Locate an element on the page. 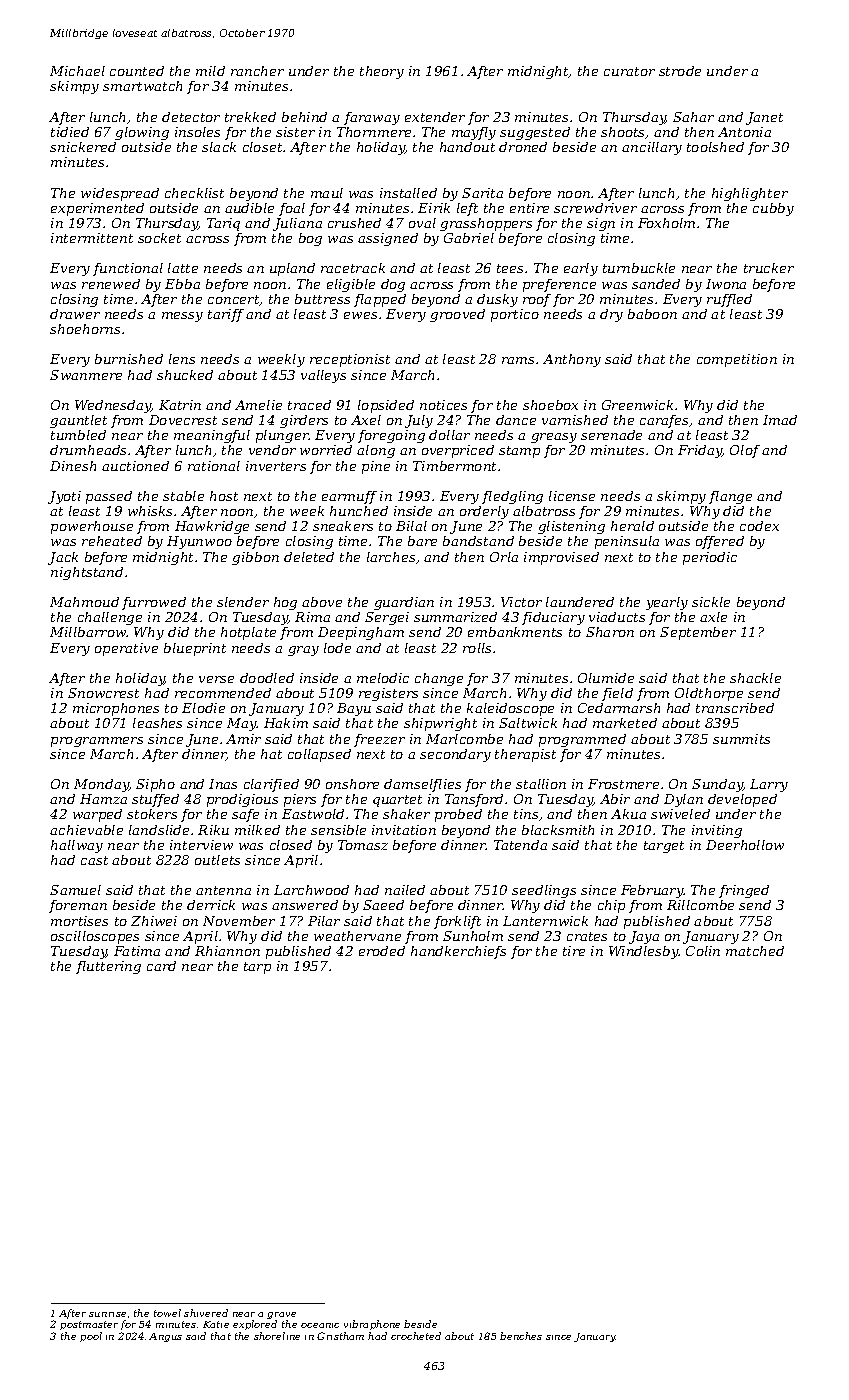 This document has width=849, height=1400. sunrise is located at coordinates (107, 1314).
